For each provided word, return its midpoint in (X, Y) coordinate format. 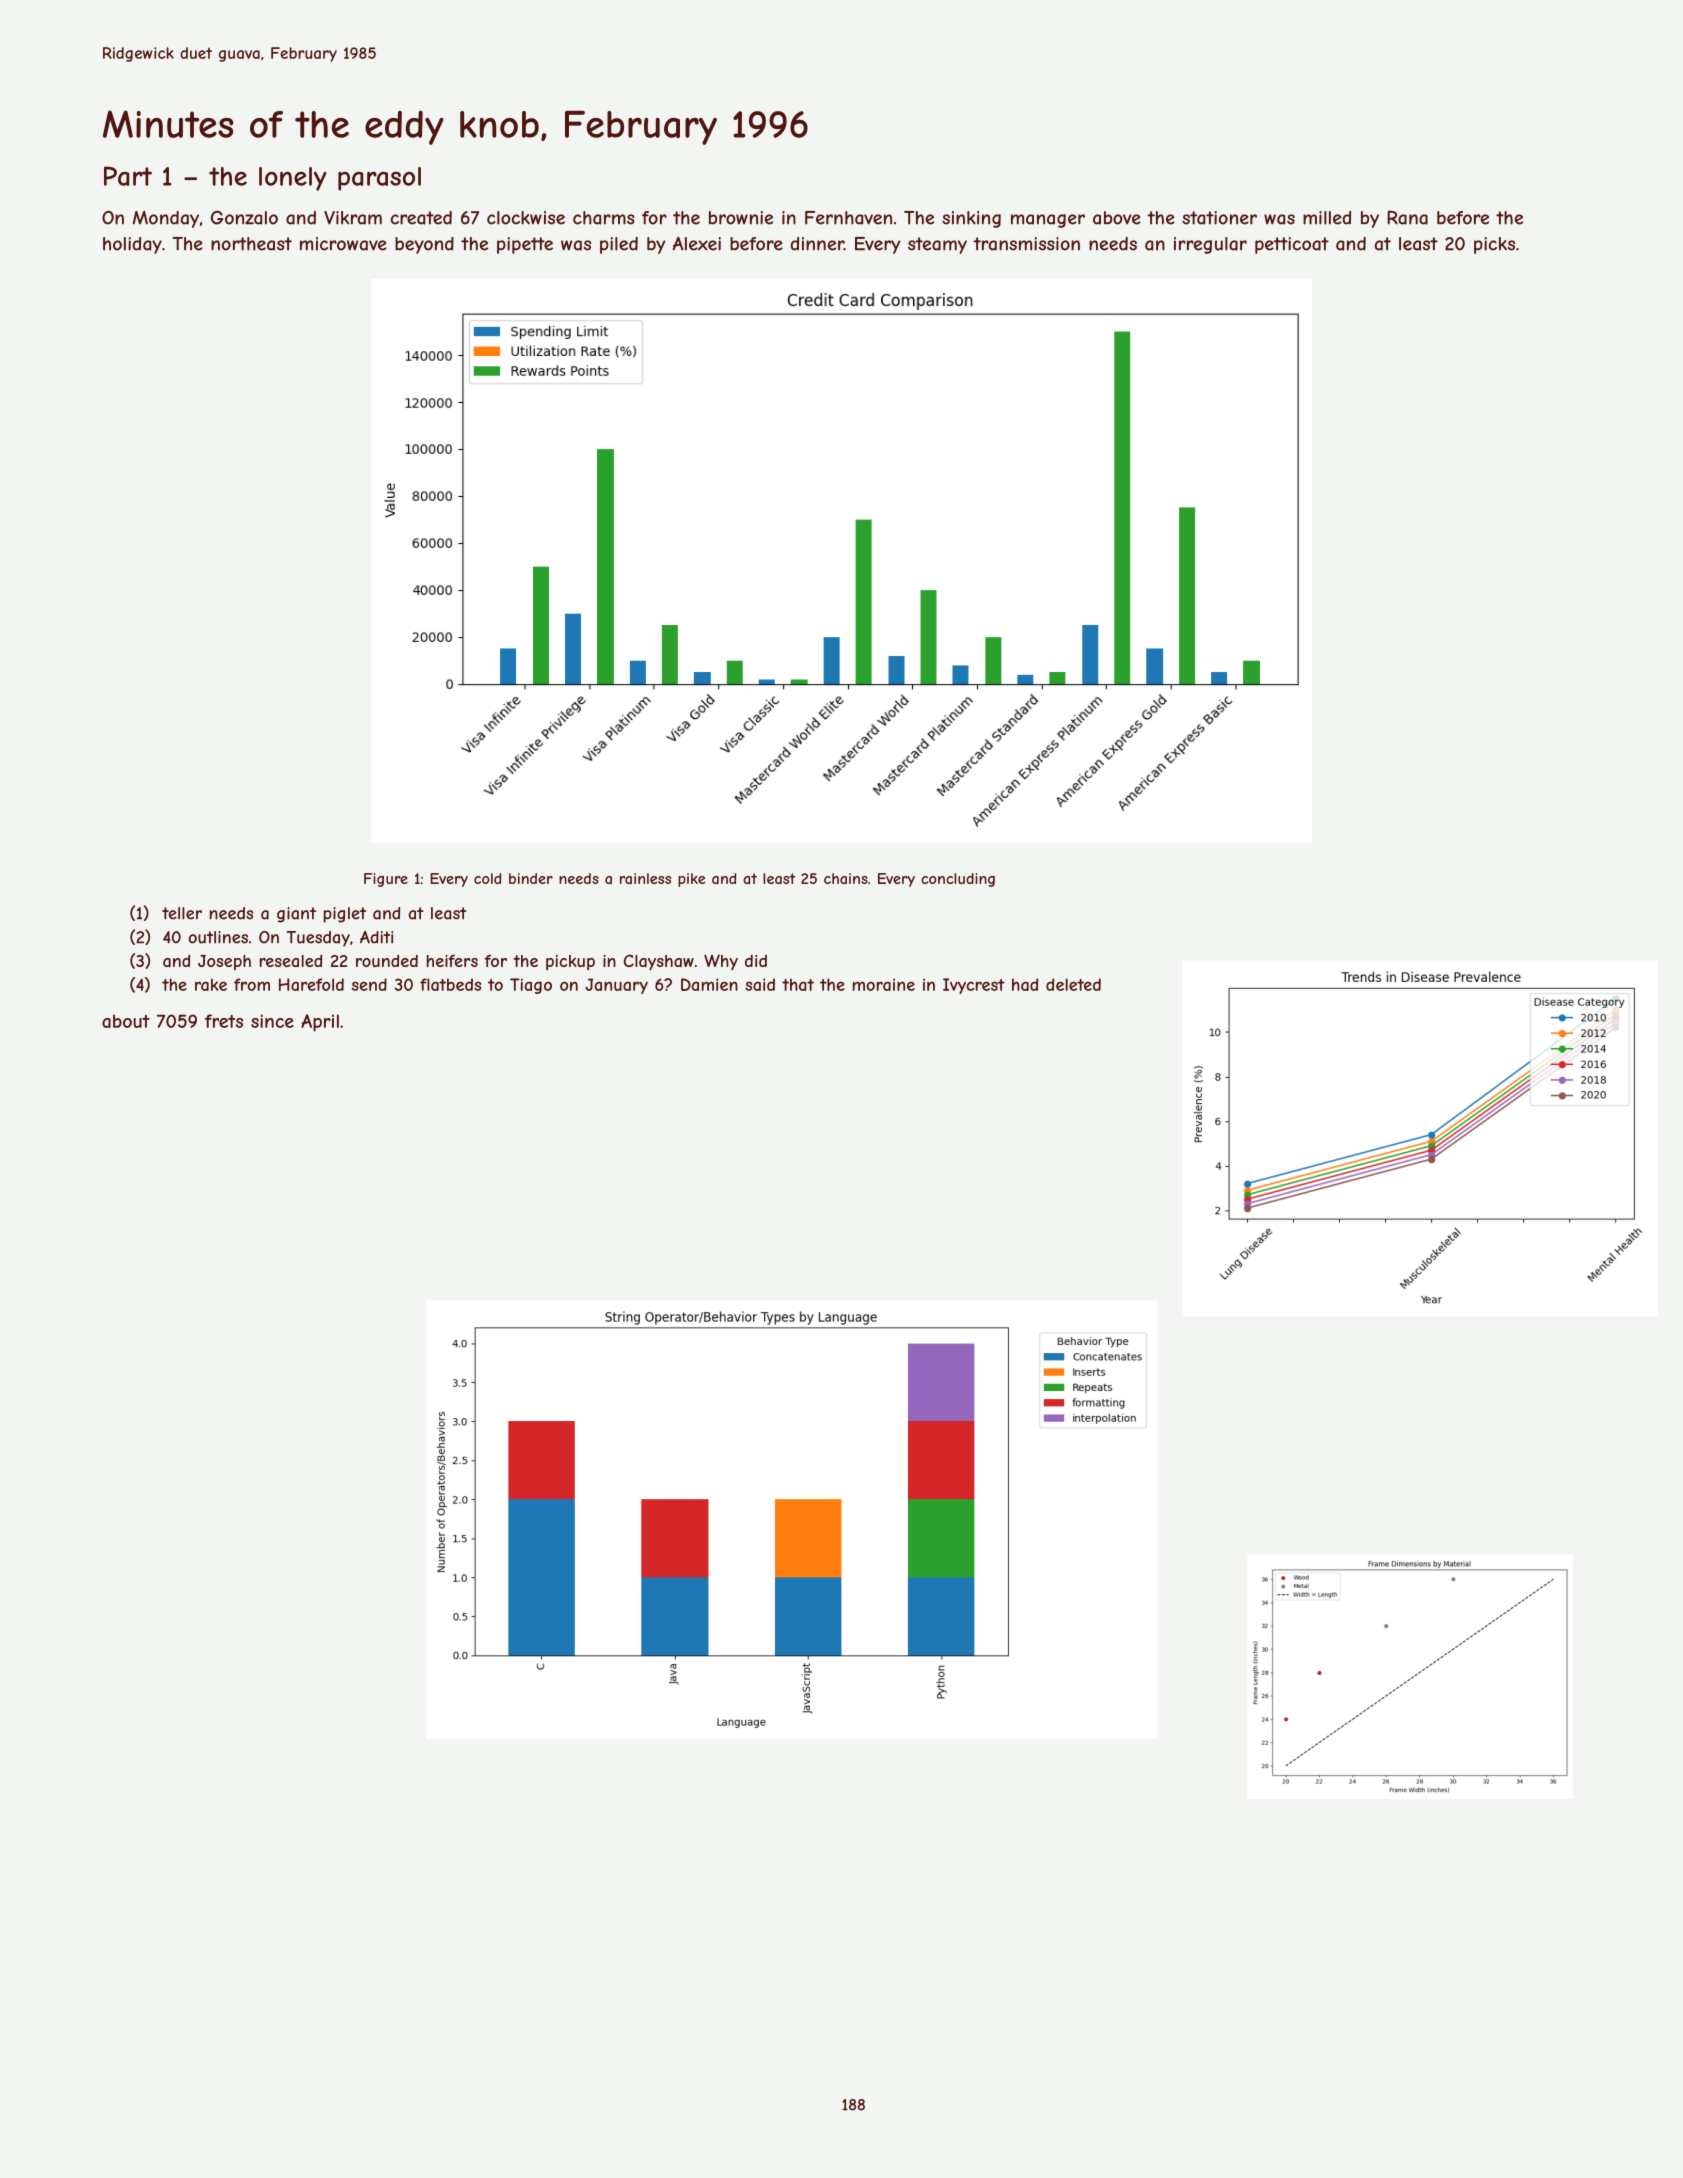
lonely (293, 179)
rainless (645, 878)
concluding (958, 880)
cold (487, 878)
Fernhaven (848, 218)
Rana (1407, 218)
